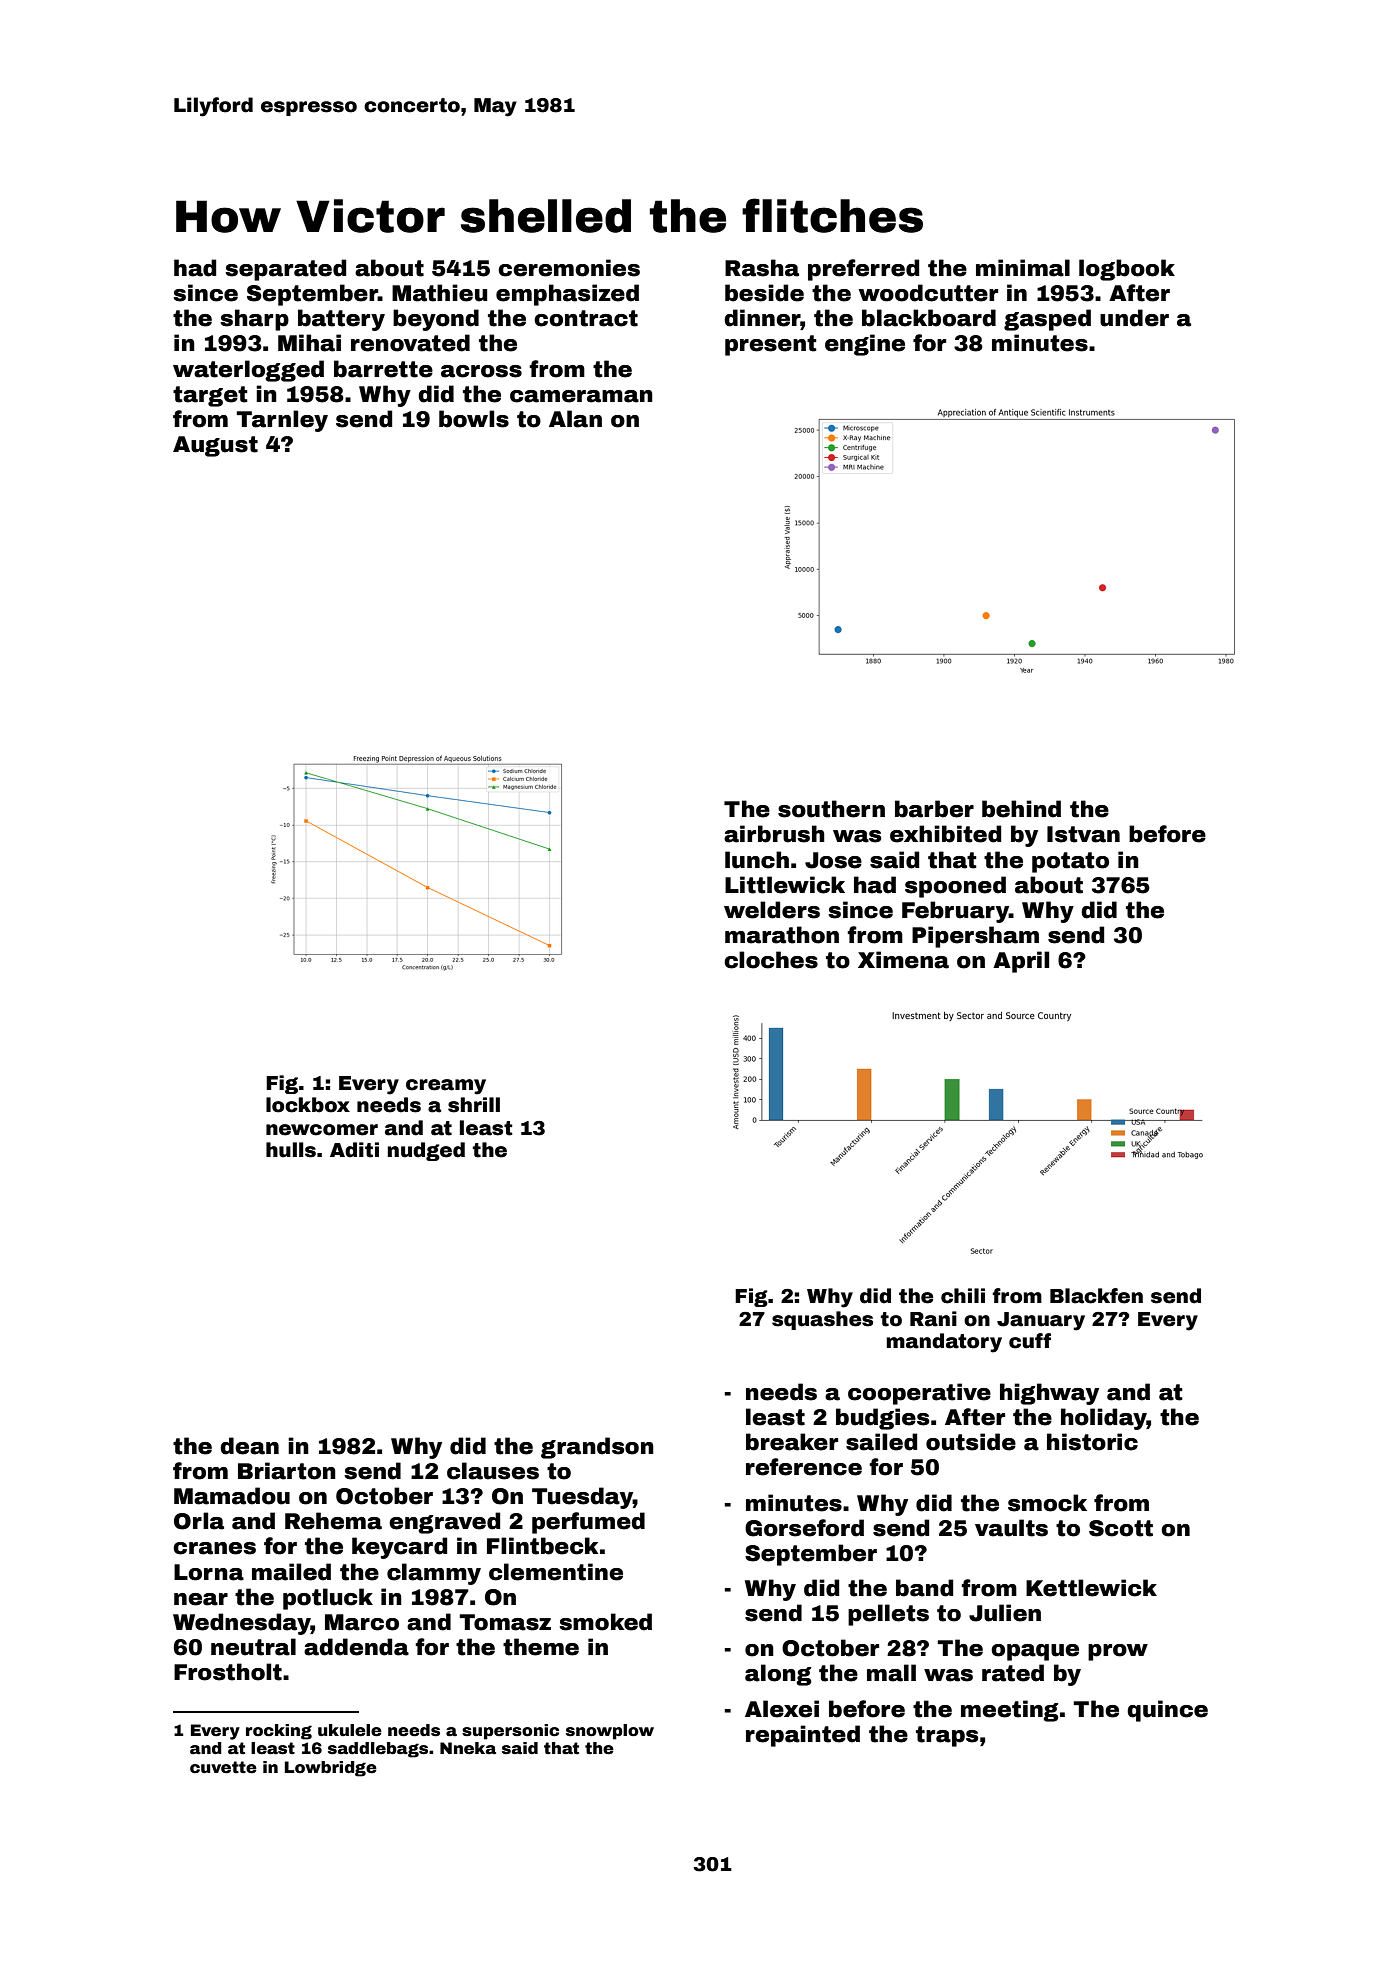  What do you see at coordinates (308, 1105) in the image?
I see `lockbox` at bounding box center [308, 1105].
